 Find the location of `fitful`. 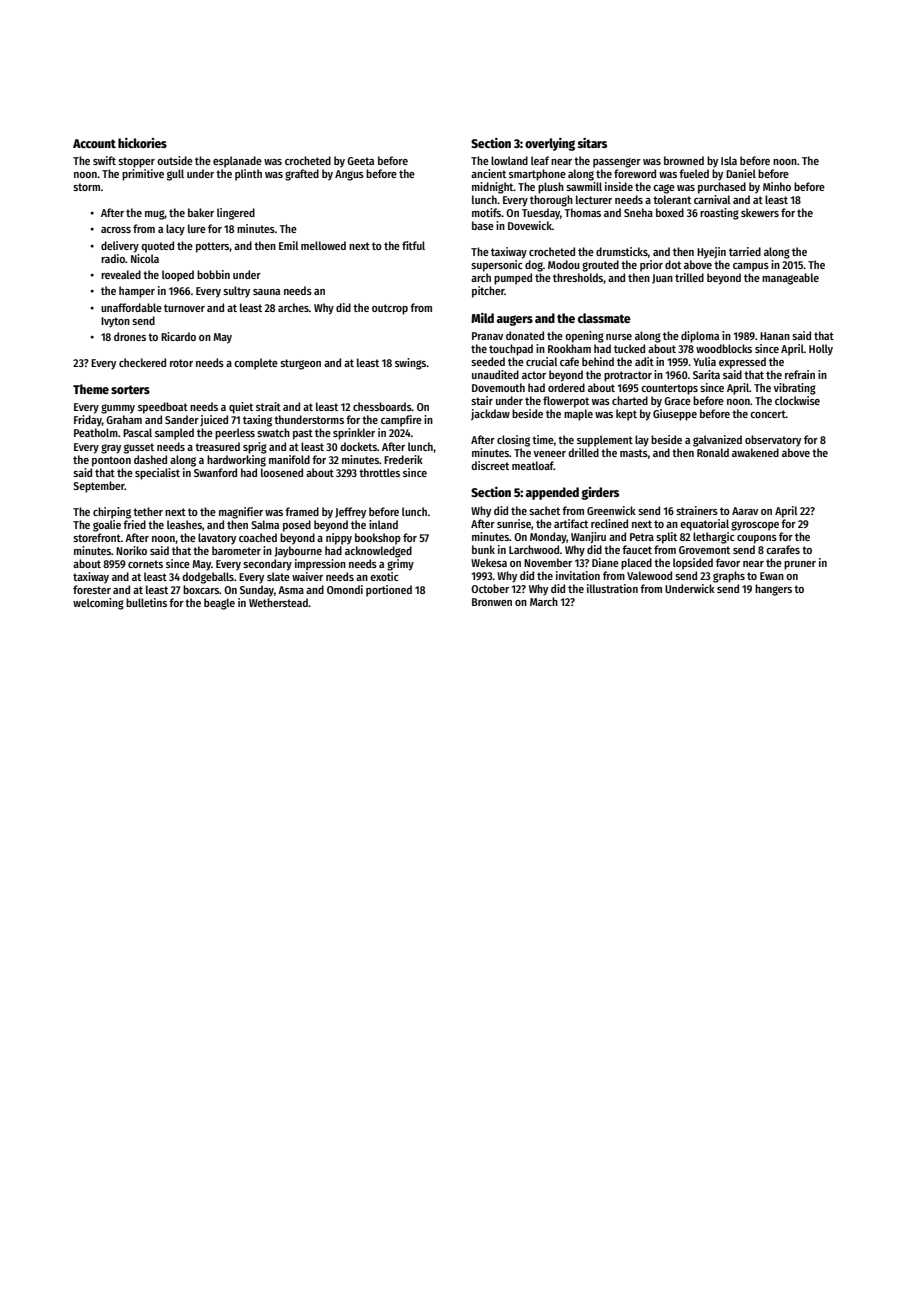

fitful is located at coordinates (413, 245).
